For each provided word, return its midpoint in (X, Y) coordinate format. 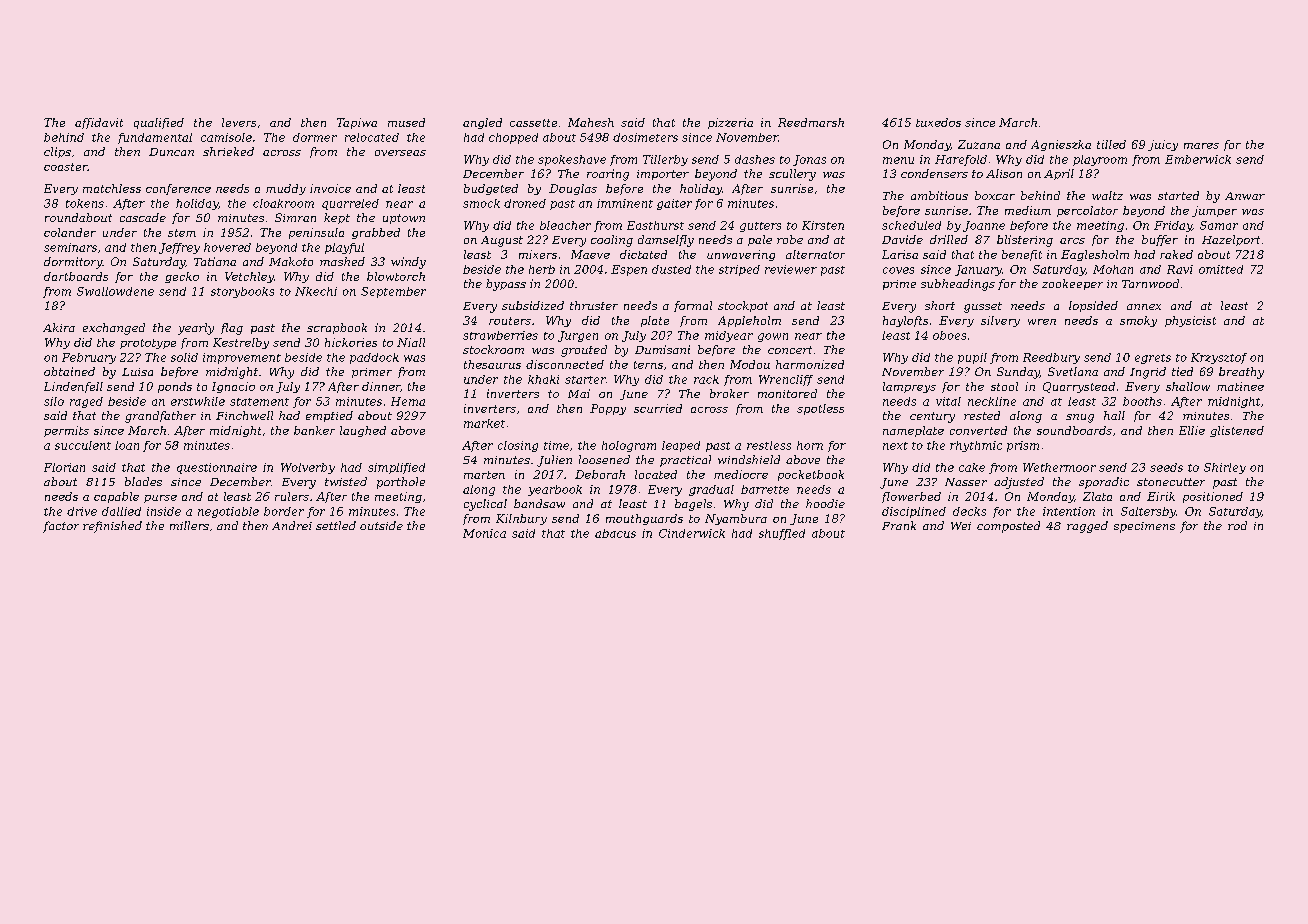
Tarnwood (1150, 283)
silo (54, 401)
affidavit (99, 123)
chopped (513, 138)
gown (773, 337)
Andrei (292, 525)
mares (1201, 146)
